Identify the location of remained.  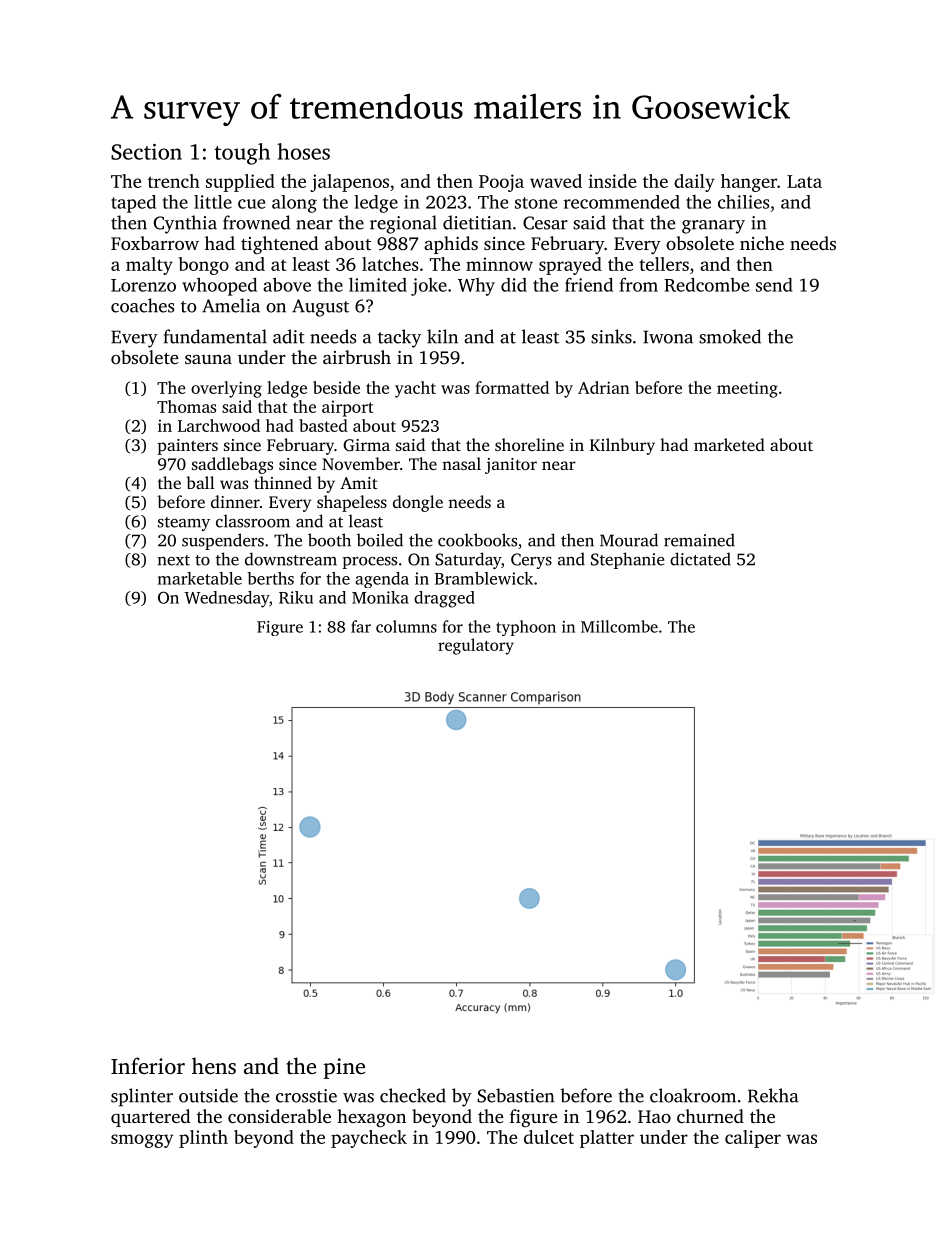
(699, 540).
